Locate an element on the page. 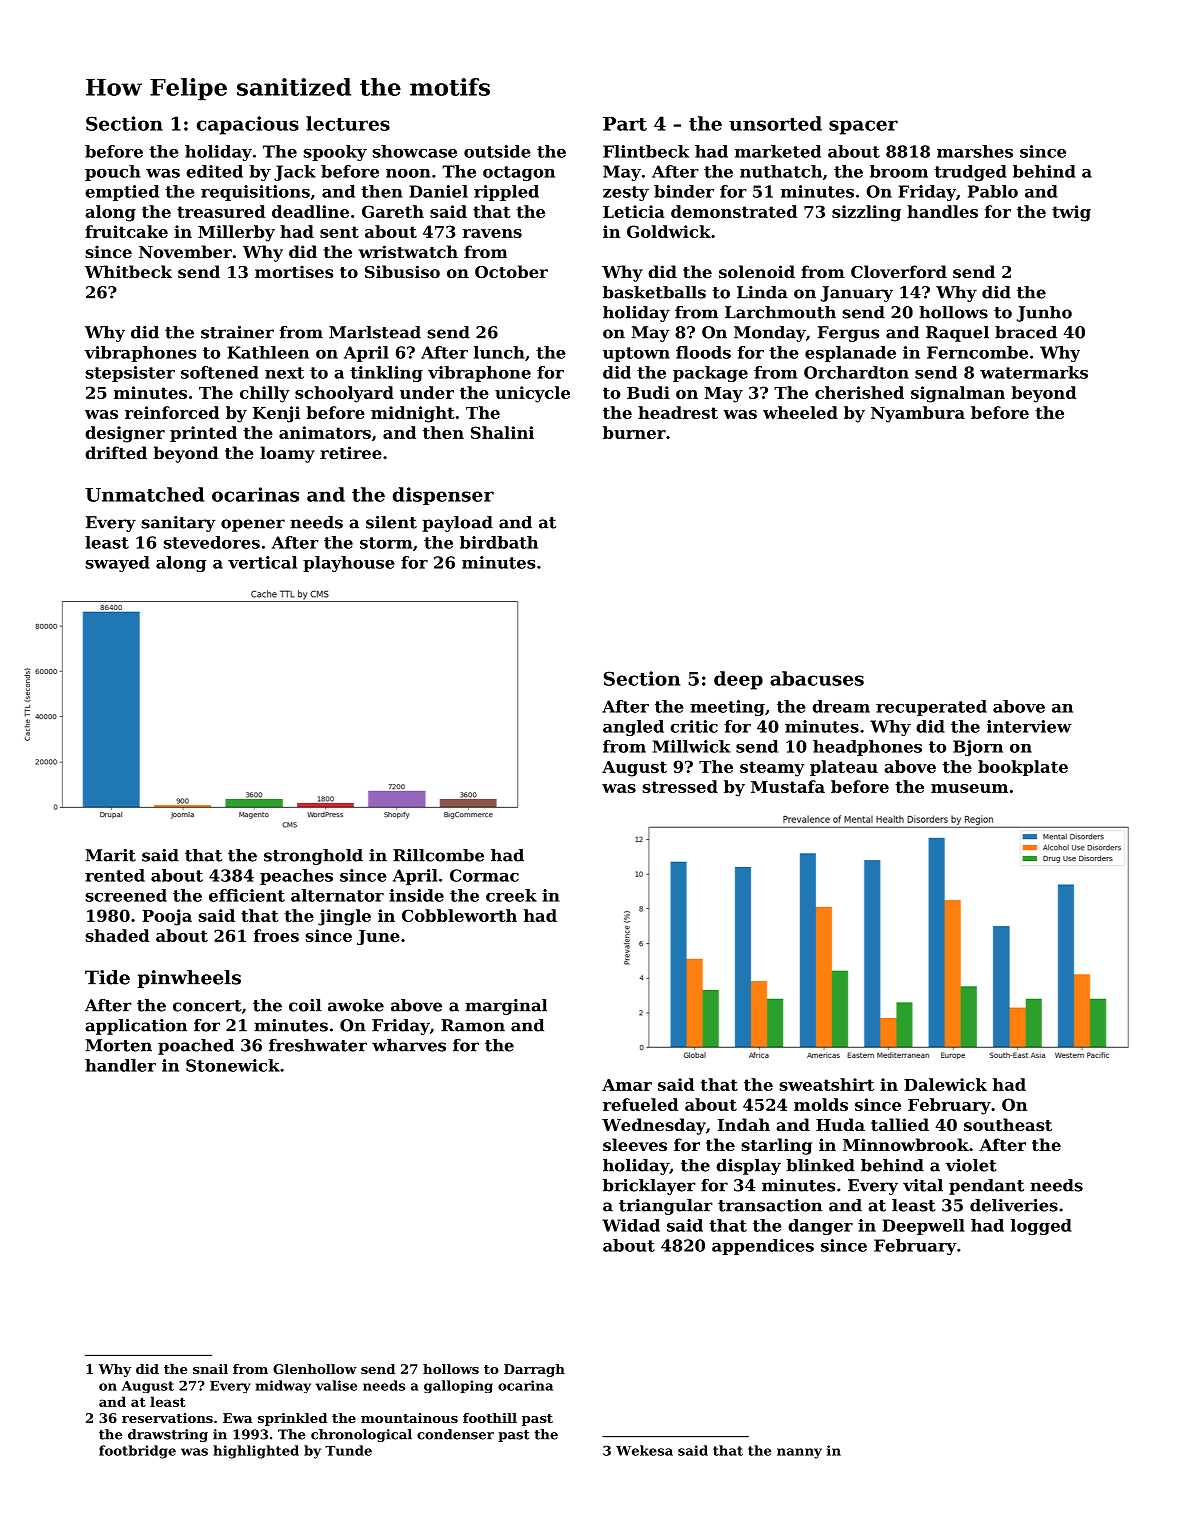 The image size is (1177, 1523). vertical is located at coordinates (262, 562).
